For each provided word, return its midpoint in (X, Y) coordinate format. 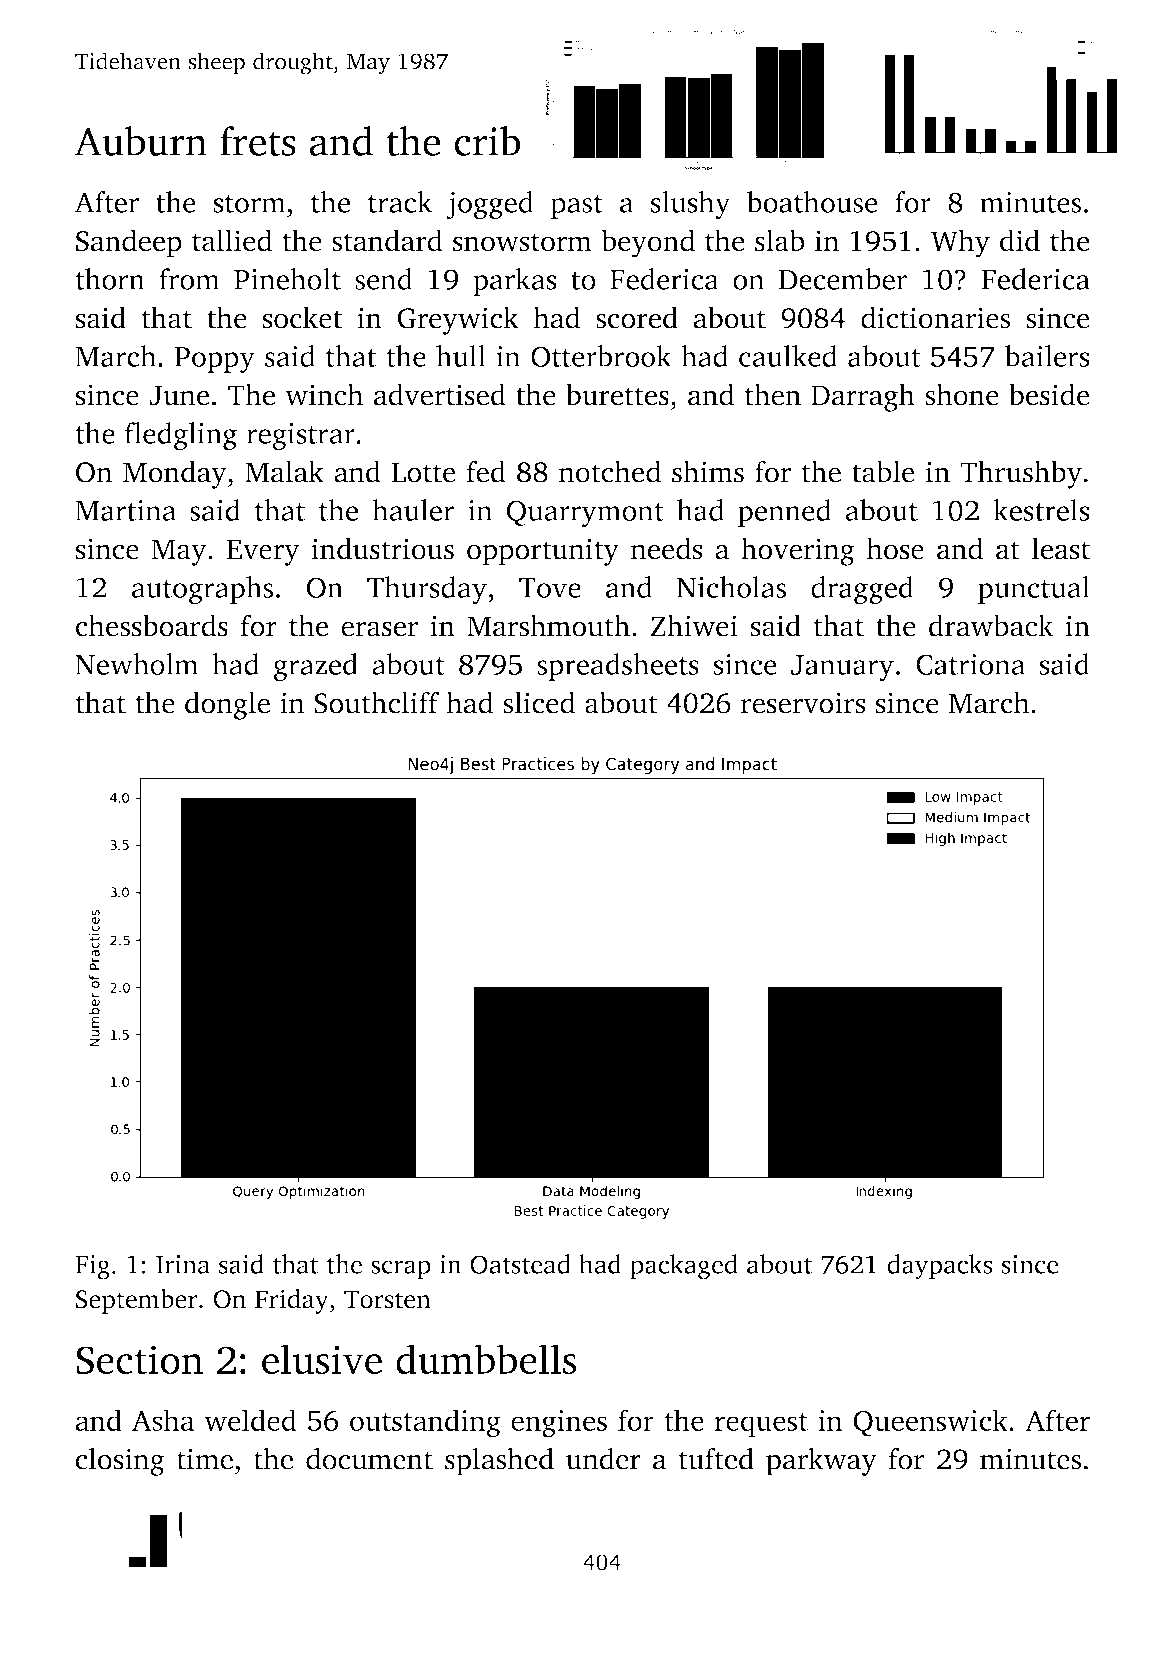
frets (258, 141)
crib (487, 141)
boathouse (812, 202)
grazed (316, 667)
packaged (684, 1267)
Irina (183, 1264)
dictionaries (935, 317)
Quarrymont (585, 514)
